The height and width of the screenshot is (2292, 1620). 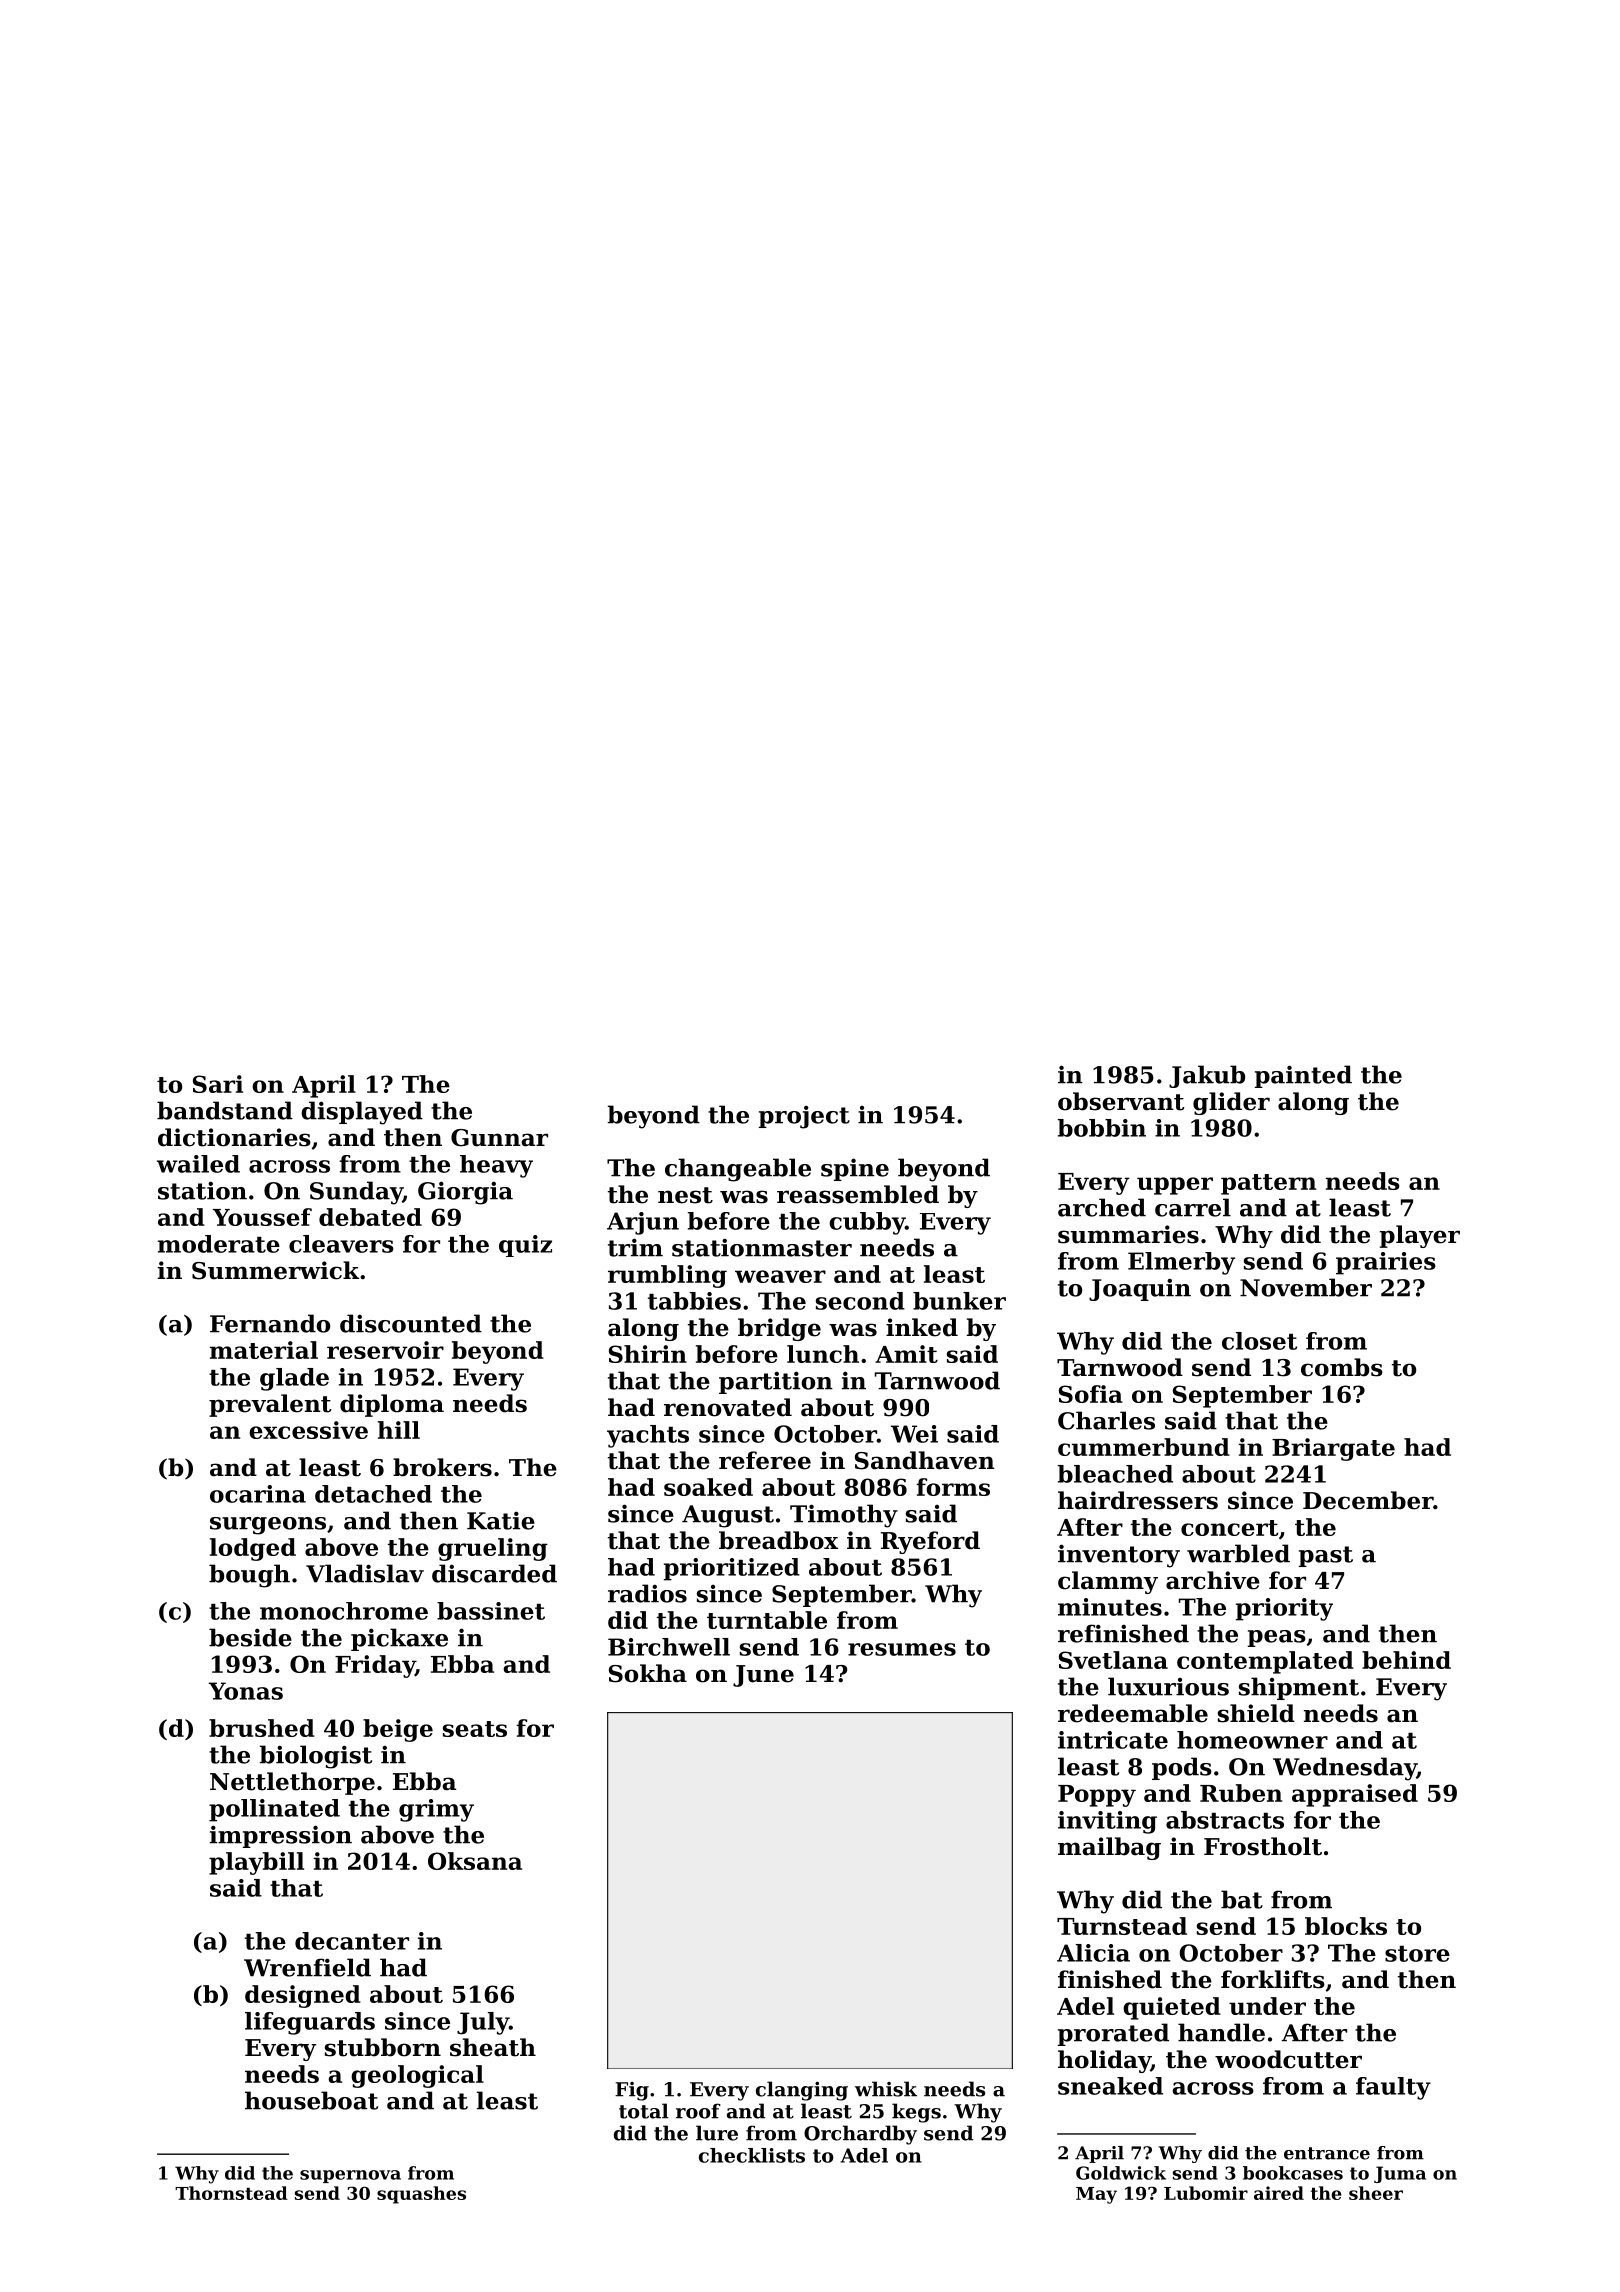 What do you see at coordinates (250, 1637) in the screenshot?
I see `beside` at bounding box center [250, 1637].
